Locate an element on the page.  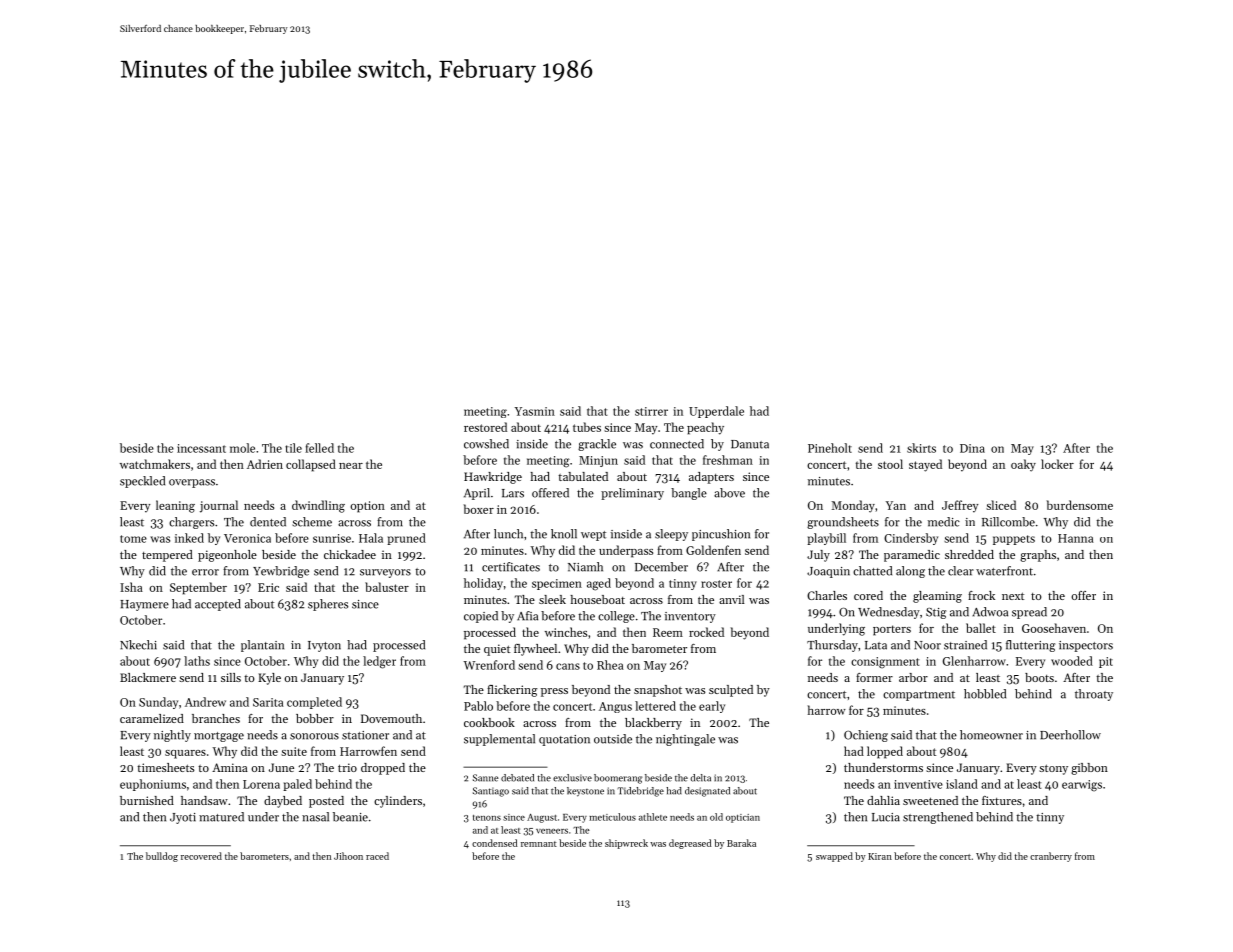
porters is located at coordinates (892, 630).
